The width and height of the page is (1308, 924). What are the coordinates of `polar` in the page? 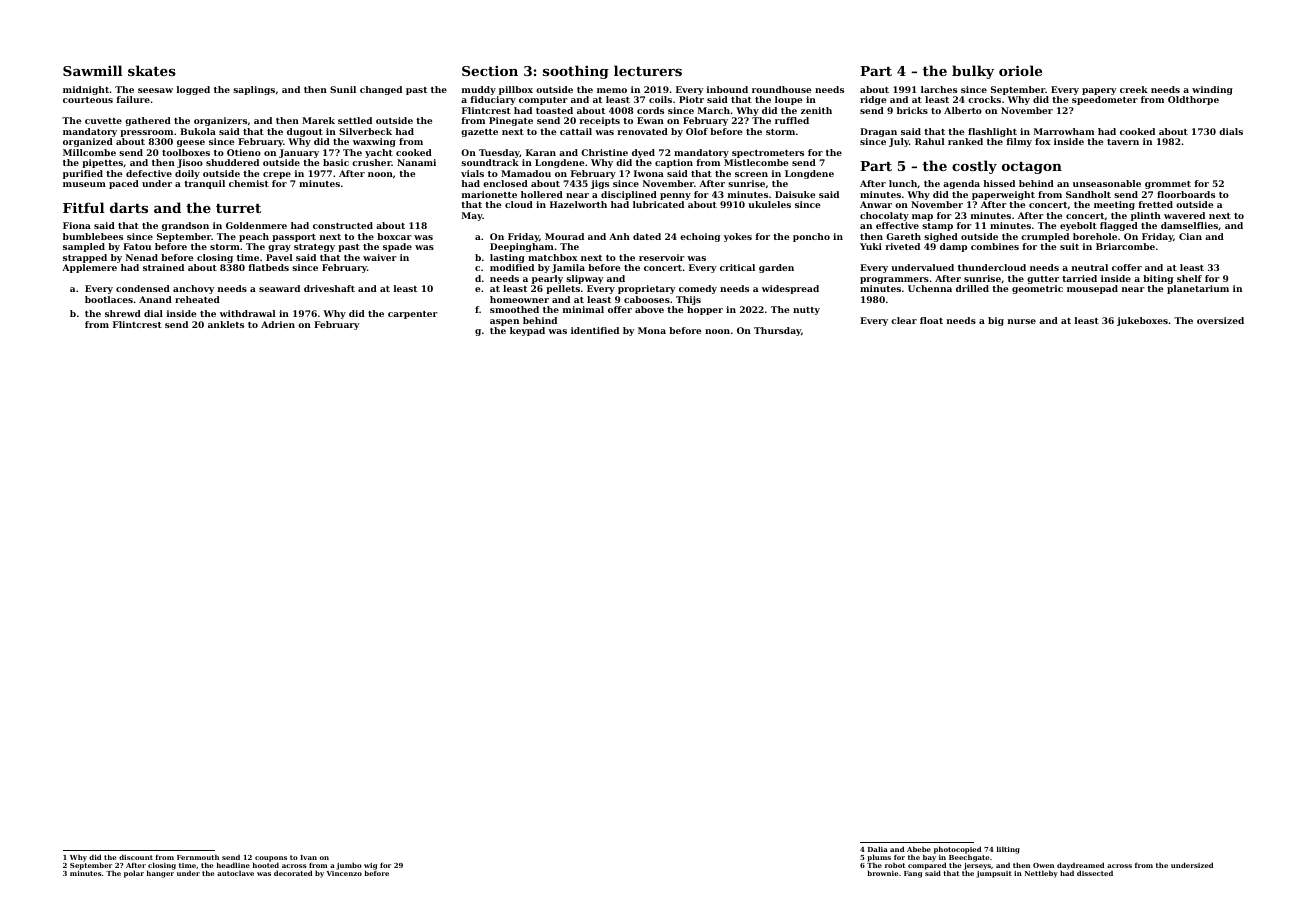 It's located at (134, 874).
